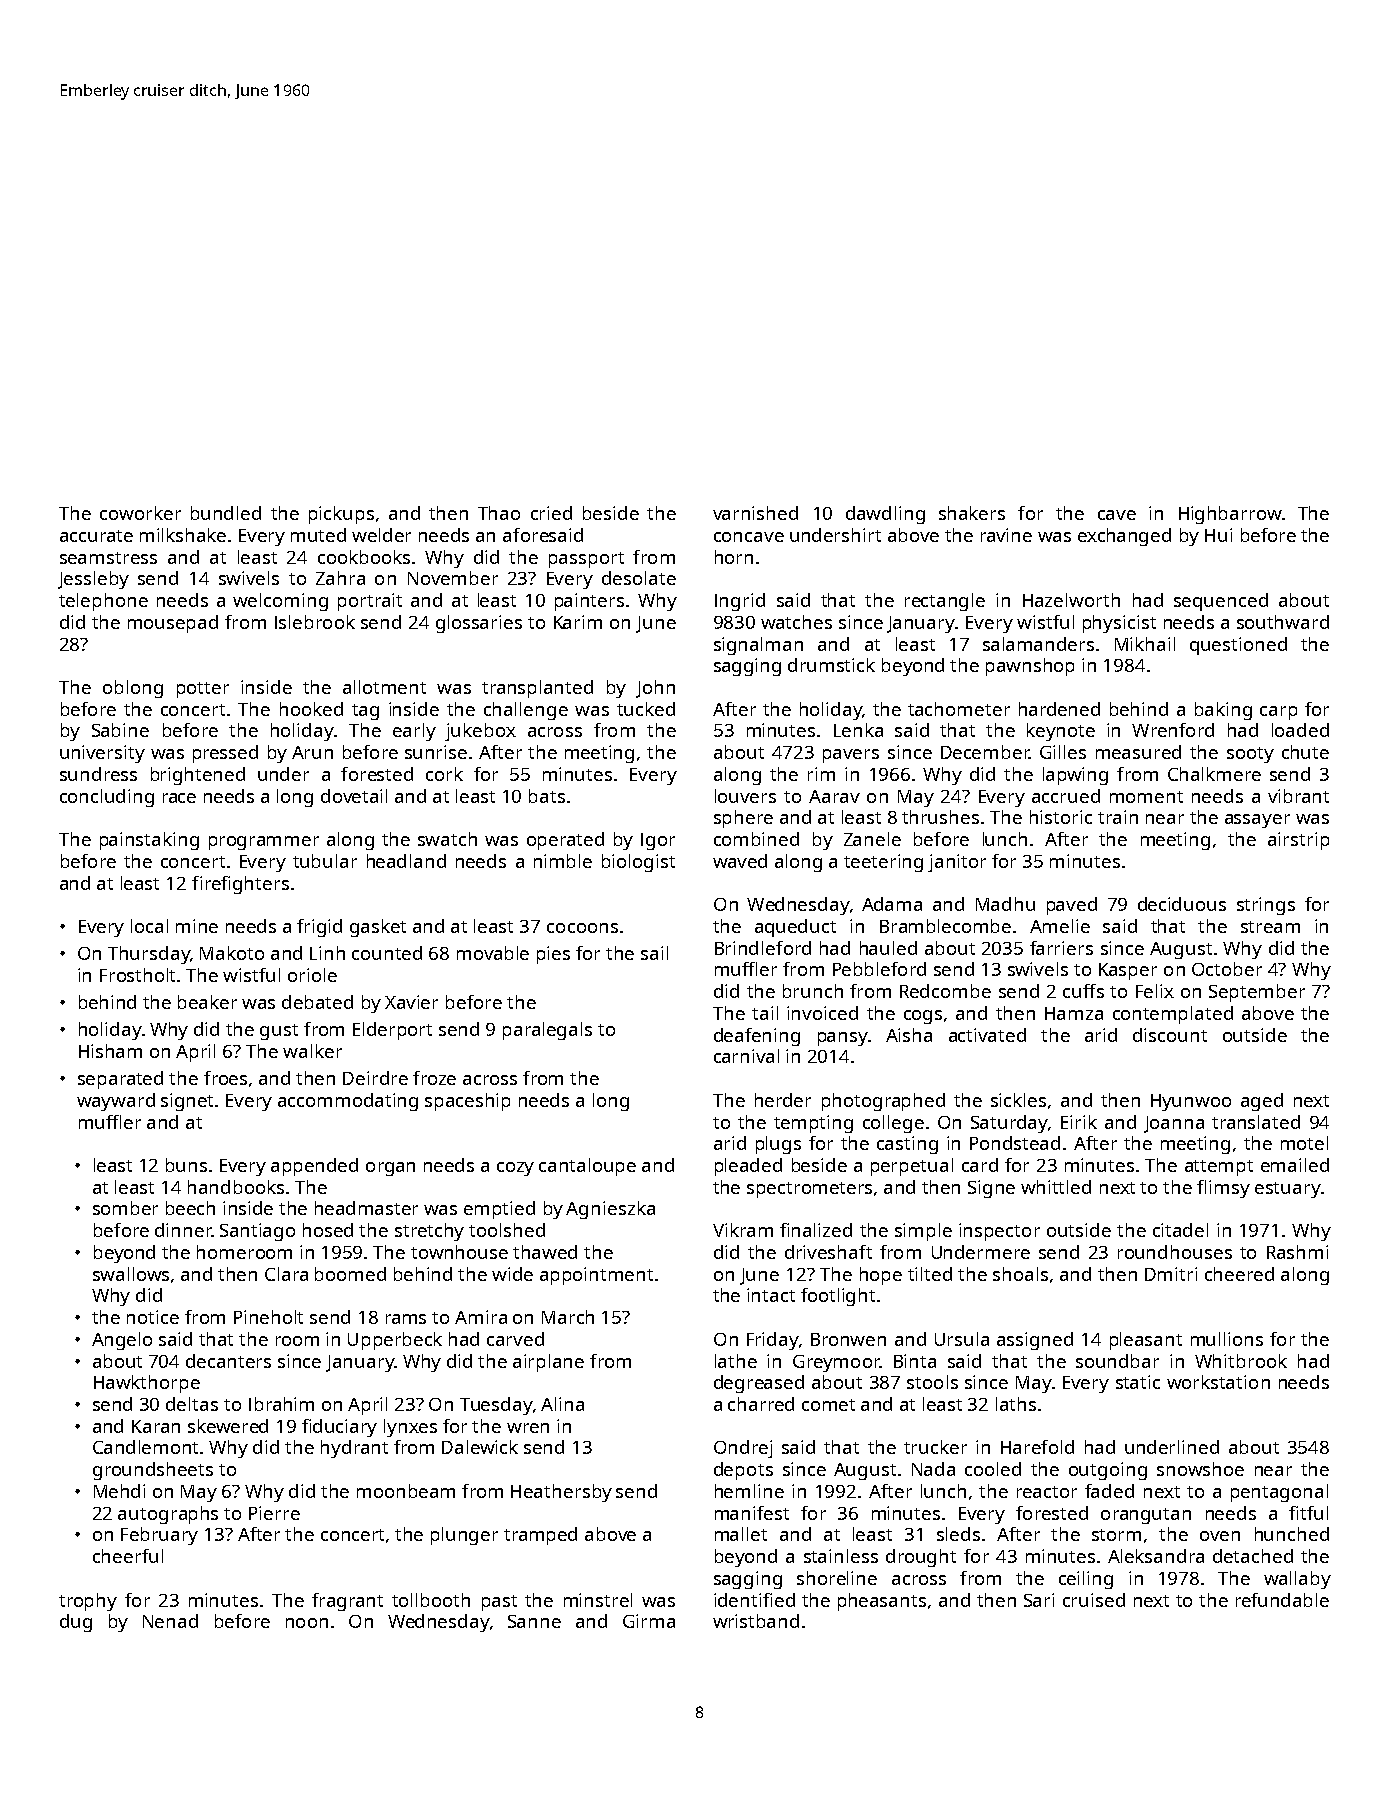 The image size is (1389, 1798). Describe the element at coordinates (1118, 817) in the screenshot. I see `train` at that location.
